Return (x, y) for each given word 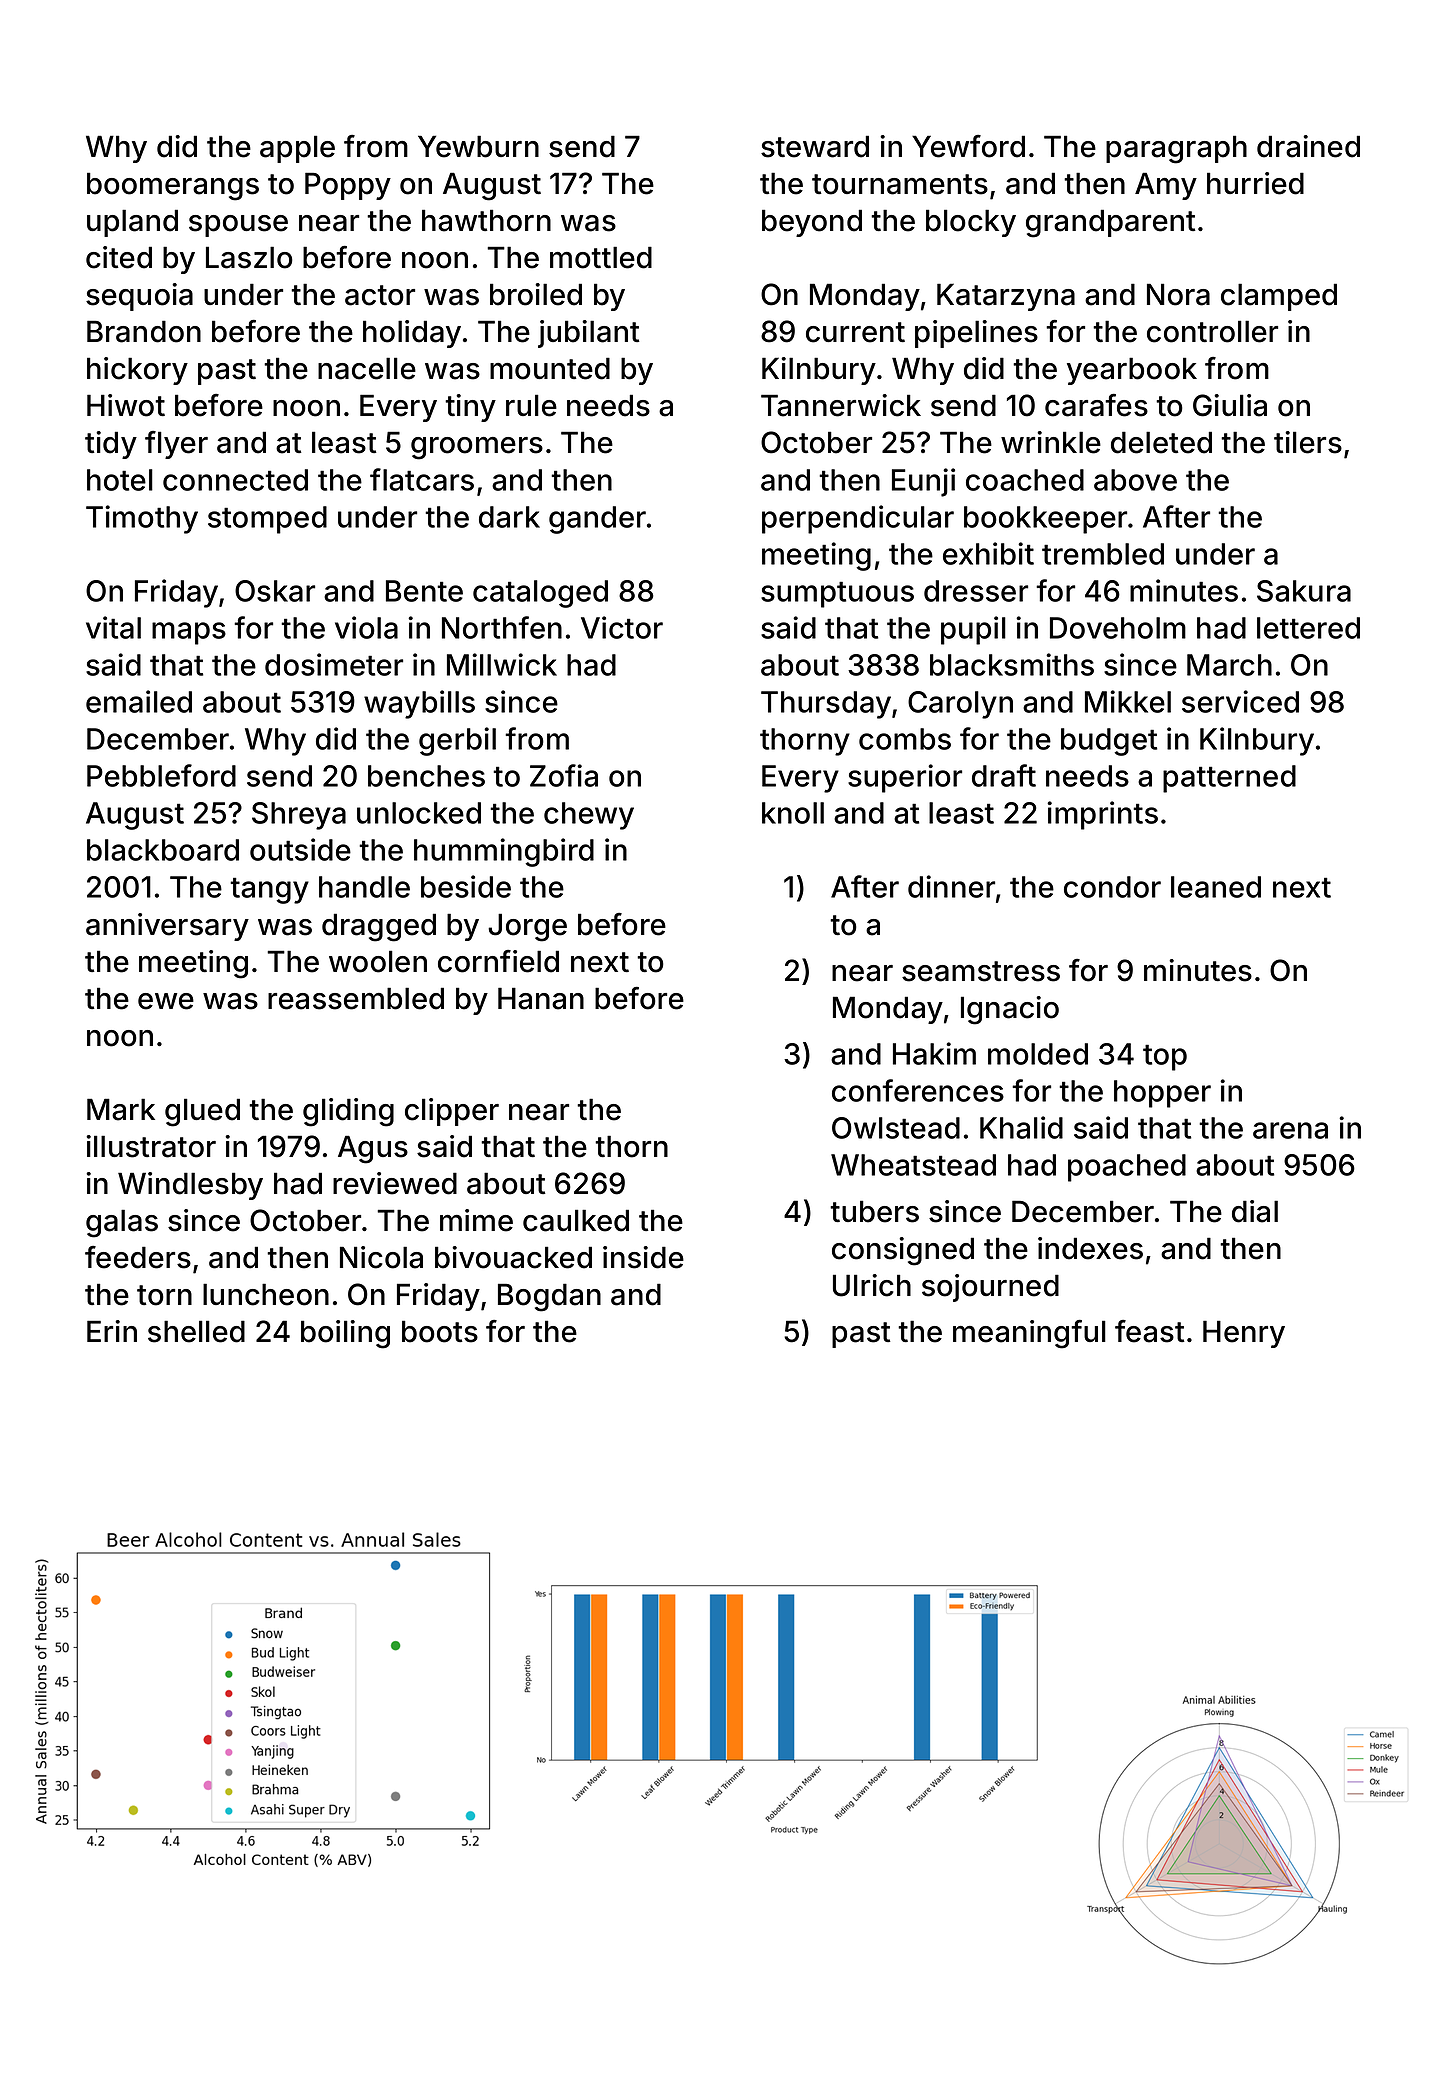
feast (1150, 1331)
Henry (1244, 1334)
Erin (112, 1331)
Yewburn (478, 146)
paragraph (1176, 149)
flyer (176, 445)
